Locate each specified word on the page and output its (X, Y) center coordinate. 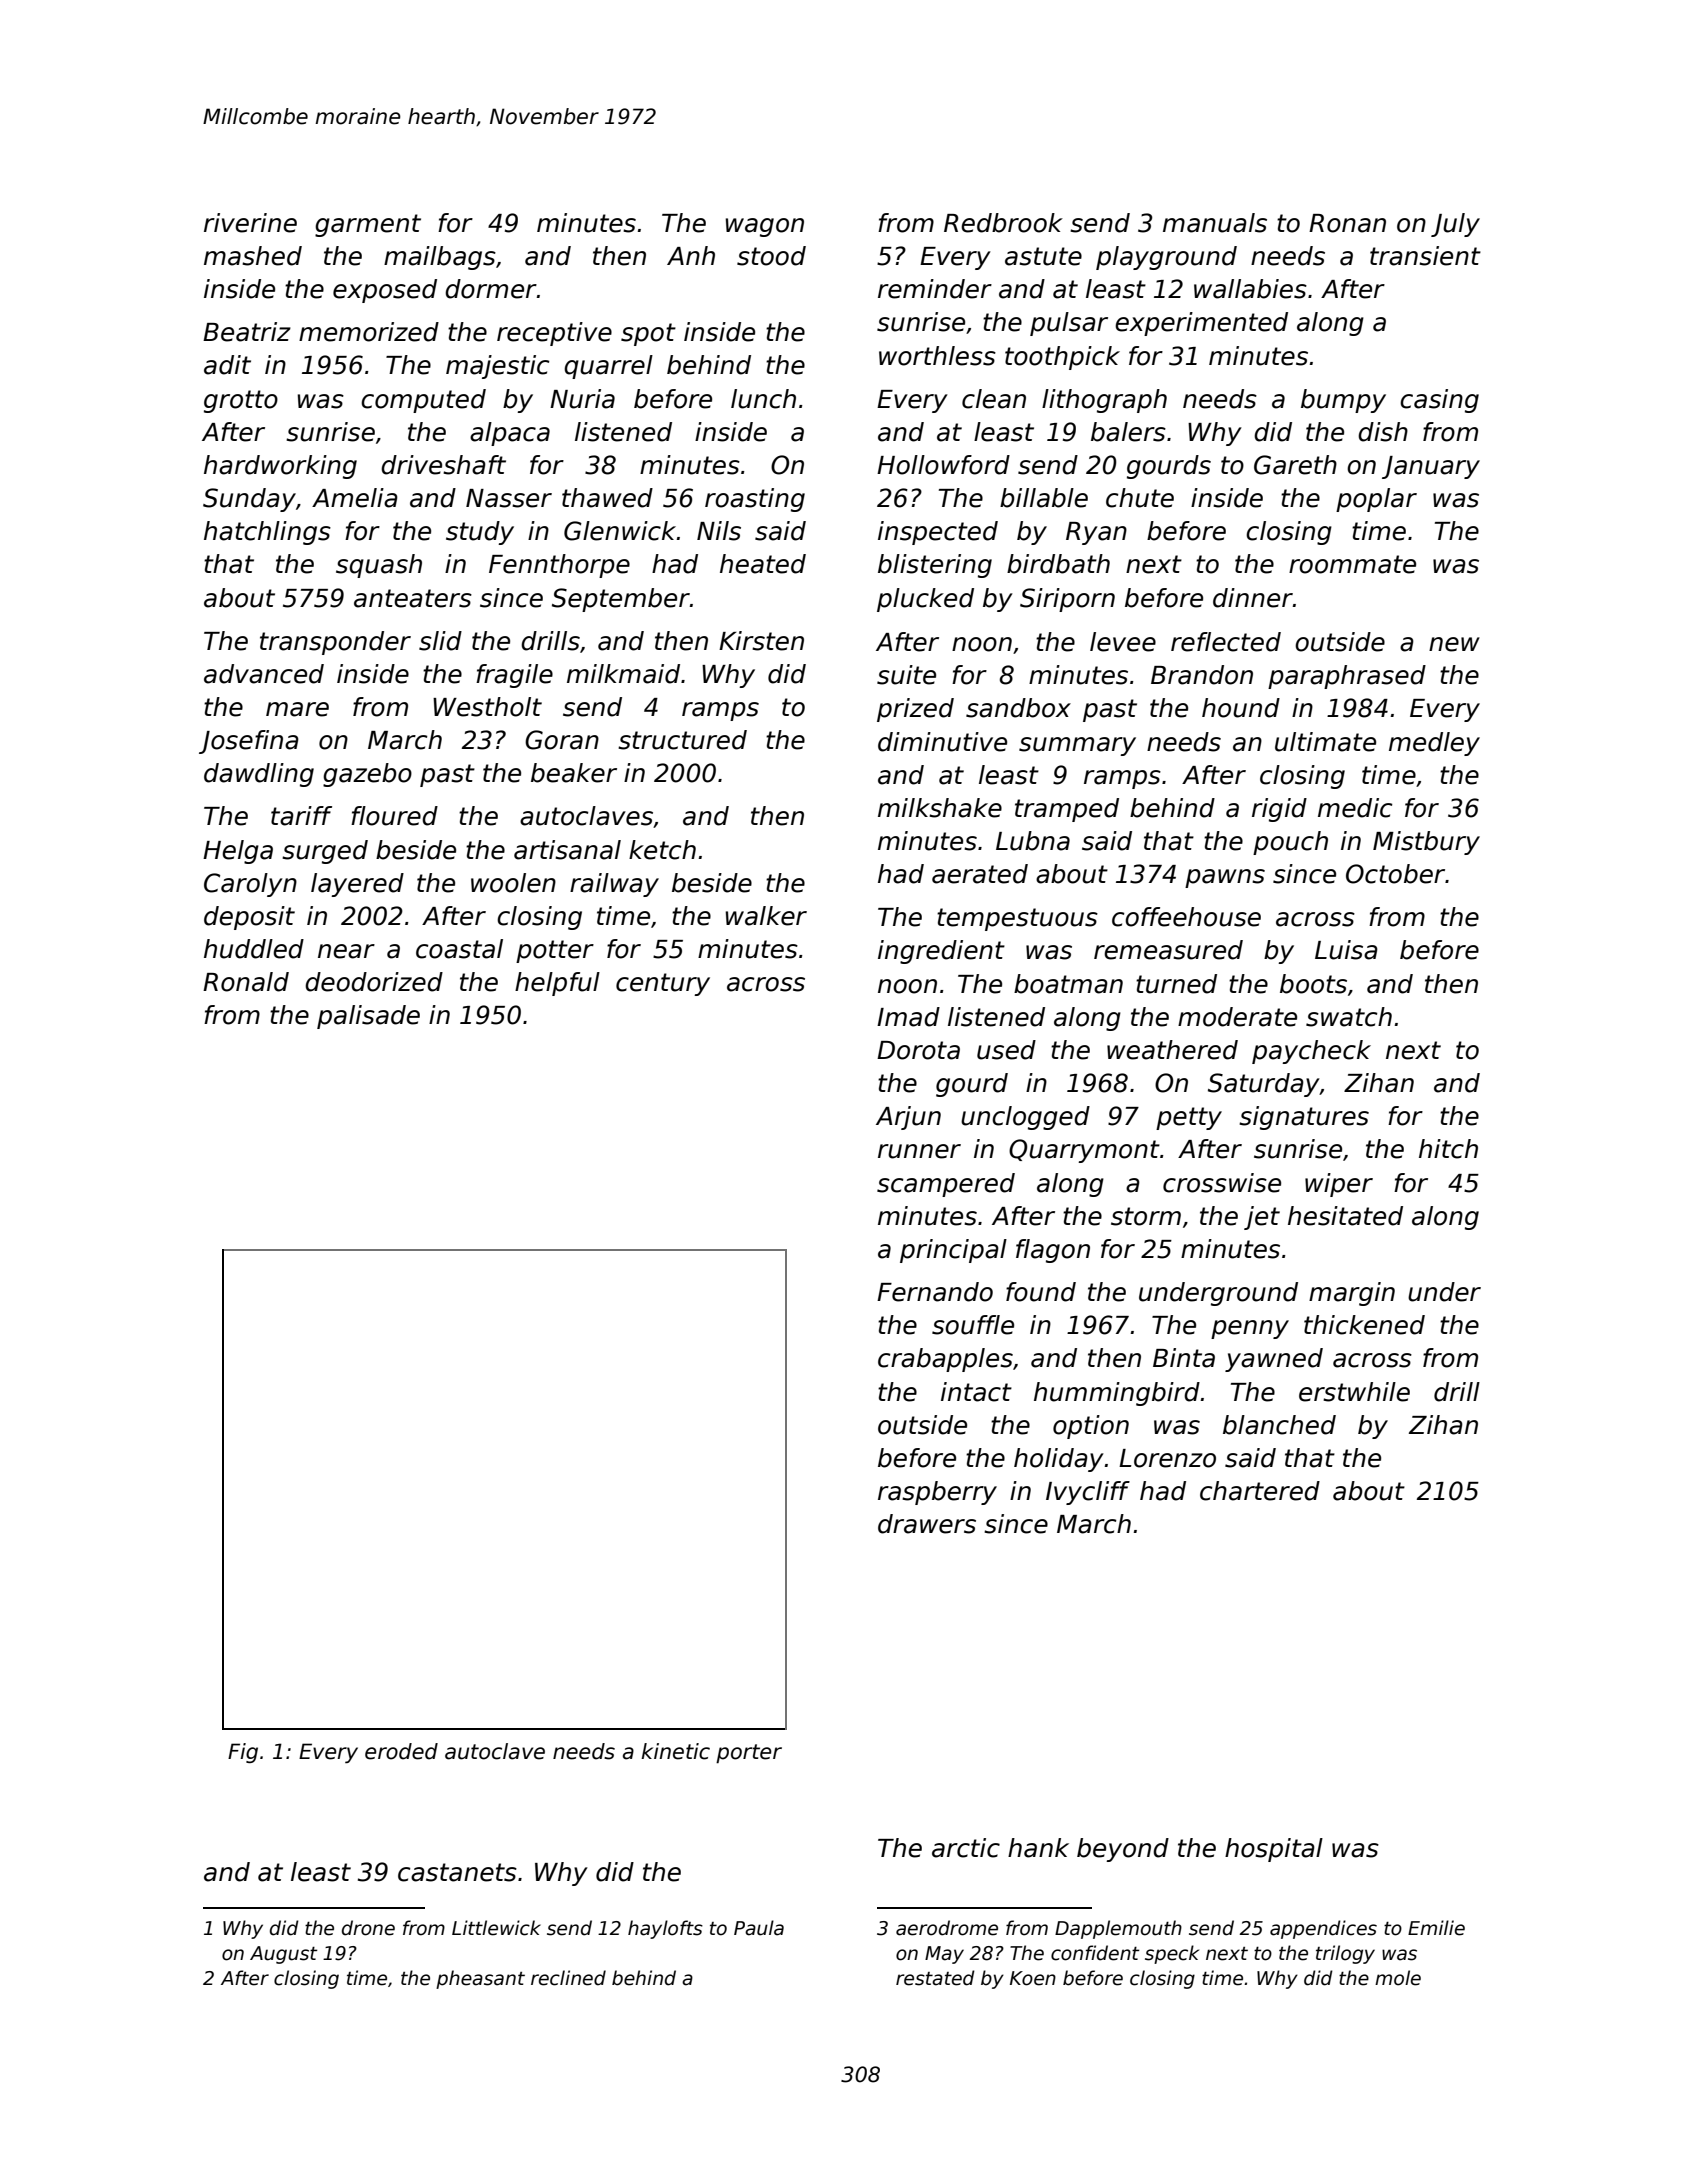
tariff (301, 816)
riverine (250, 223)
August (284, 1955)
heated (763, 564)
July (1455, 225)
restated (935, 1978)
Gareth (1295, 465)
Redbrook (1003, 223)
